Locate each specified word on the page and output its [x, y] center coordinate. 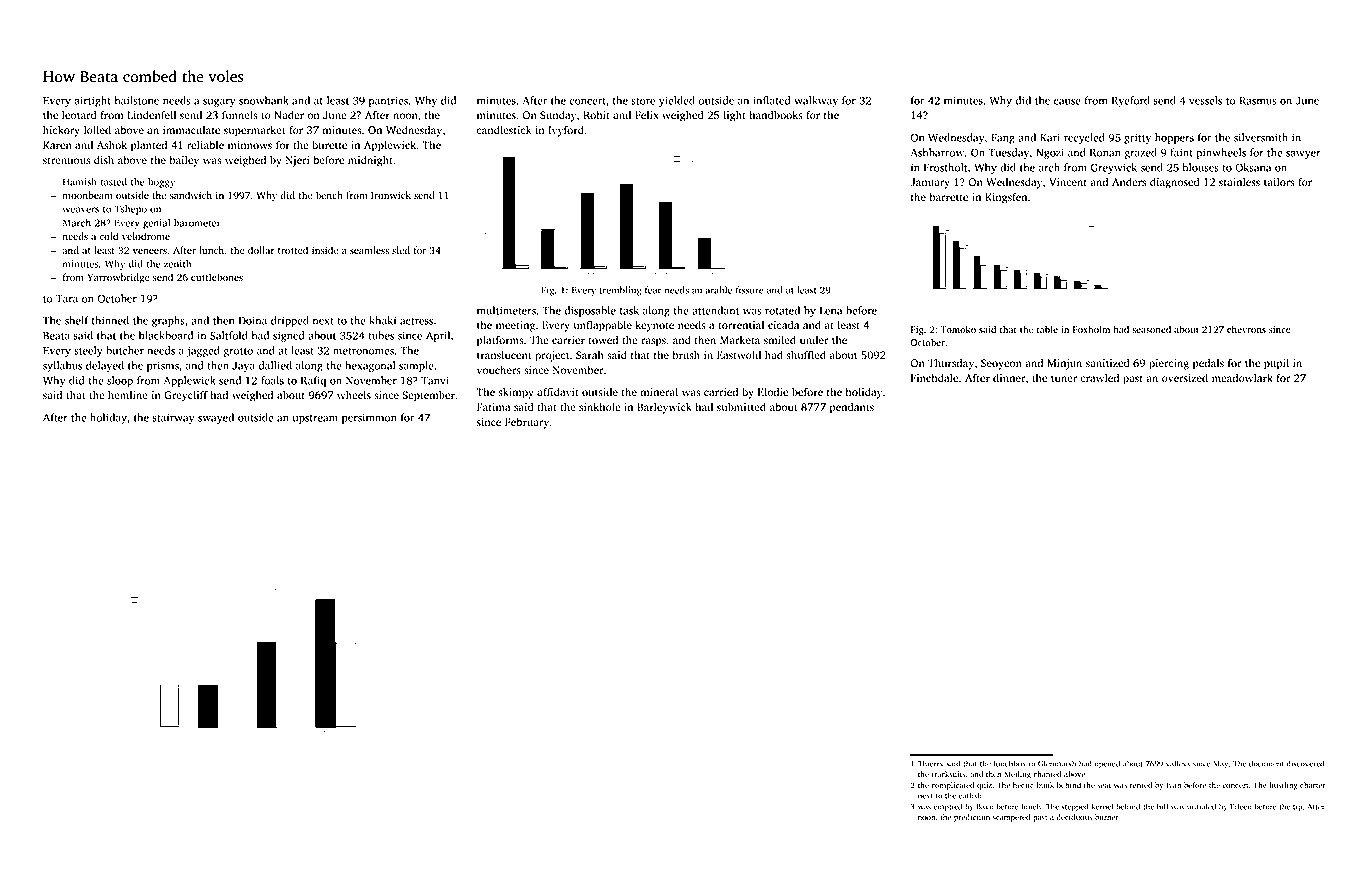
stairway [174, 418]
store [643, 101]
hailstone [137, 100]
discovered [1305, 763]
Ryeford [1131, 101]
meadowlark [1242, 378]
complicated [953, 786]
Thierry [930, 764]
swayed [216, 418]
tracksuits [949, 774]
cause [1067, 102]
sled [401, 250]
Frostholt [945, 167]
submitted [741, 407]
